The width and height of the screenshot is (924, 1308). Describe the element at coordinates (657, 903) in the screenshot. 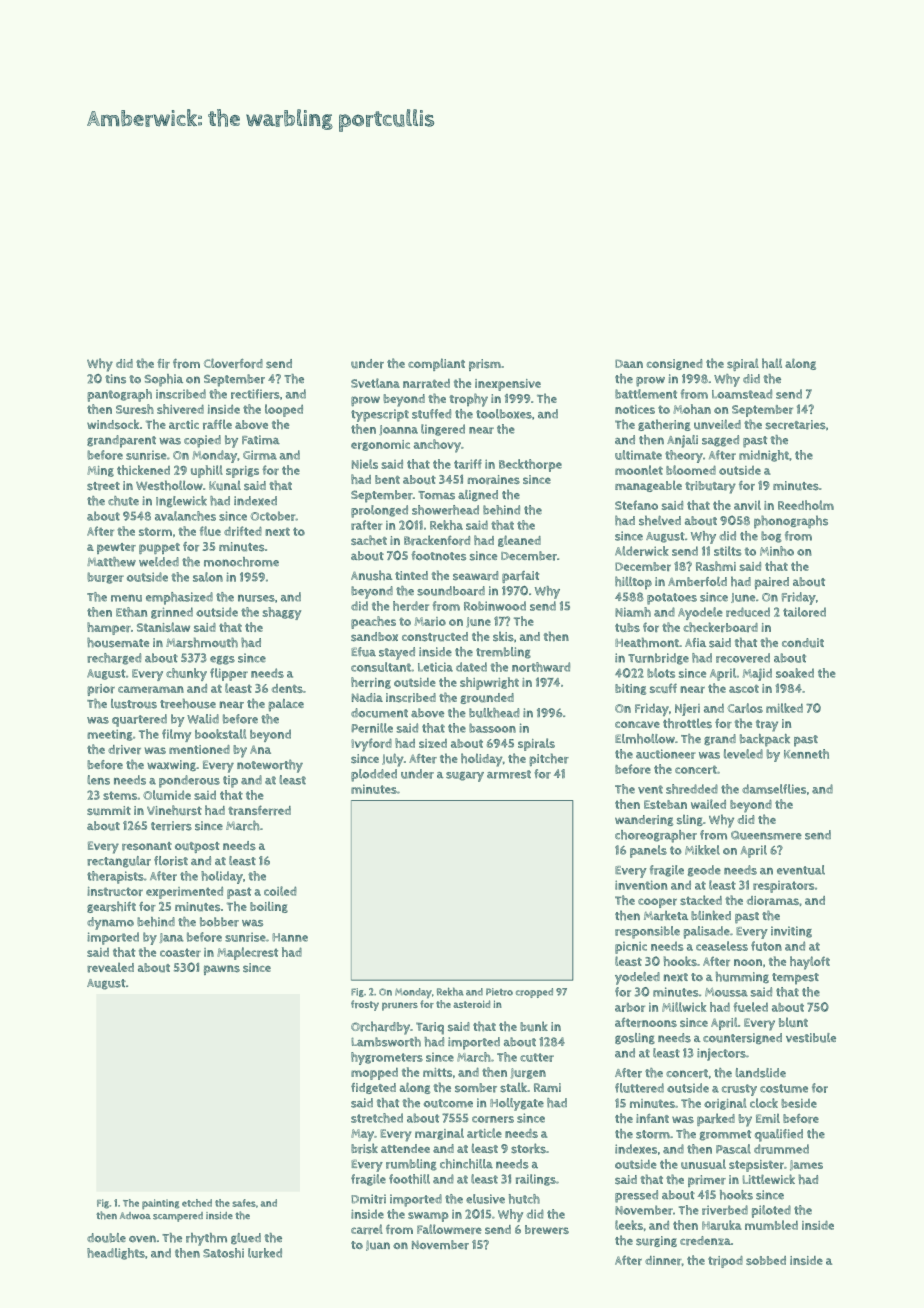

I see `cooper` at that location.
